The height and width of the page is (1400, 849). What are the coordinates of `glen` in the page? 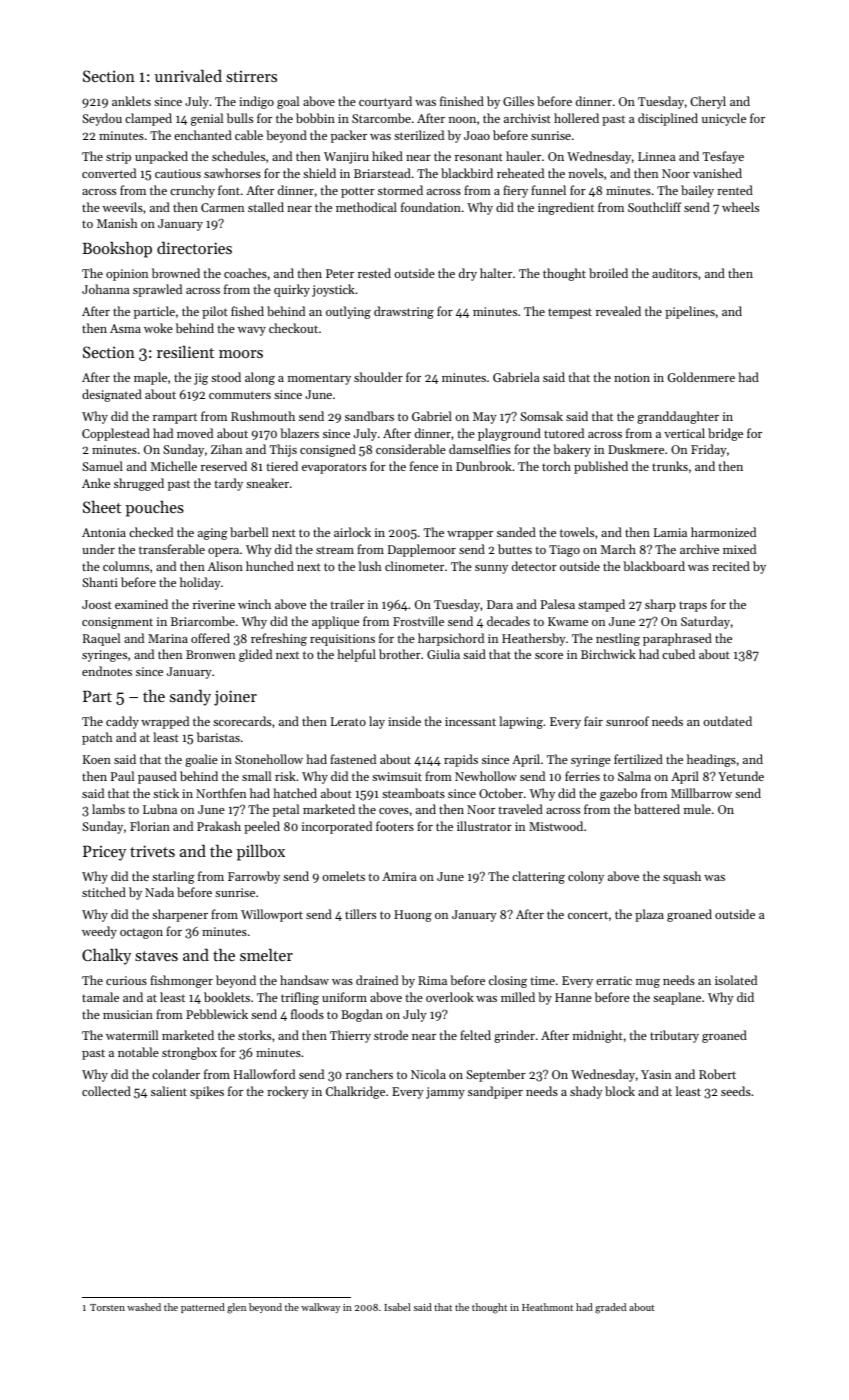 It's located at (236, 1308).
